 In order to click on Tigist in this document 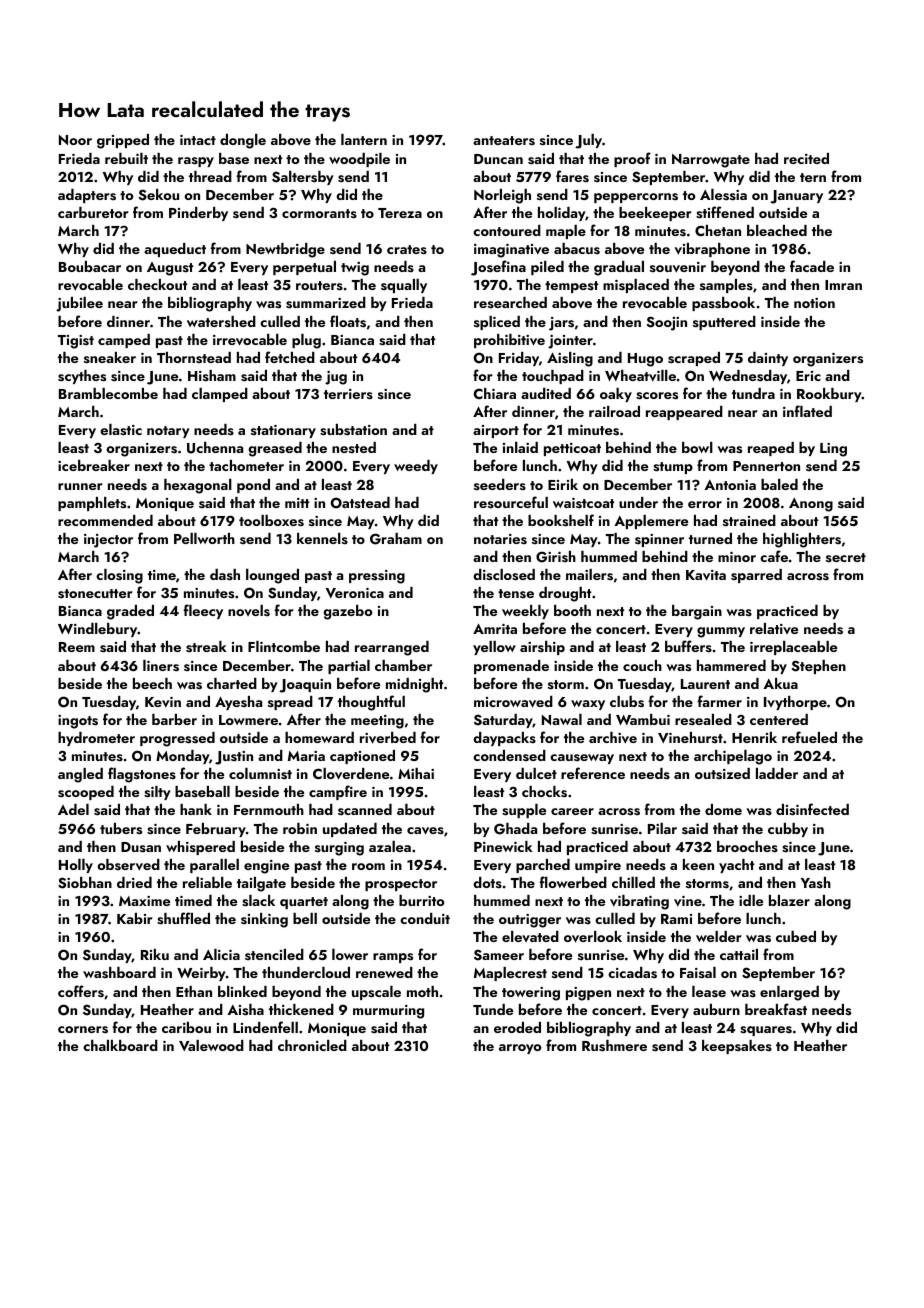, I will do `click(76, 342)`.
